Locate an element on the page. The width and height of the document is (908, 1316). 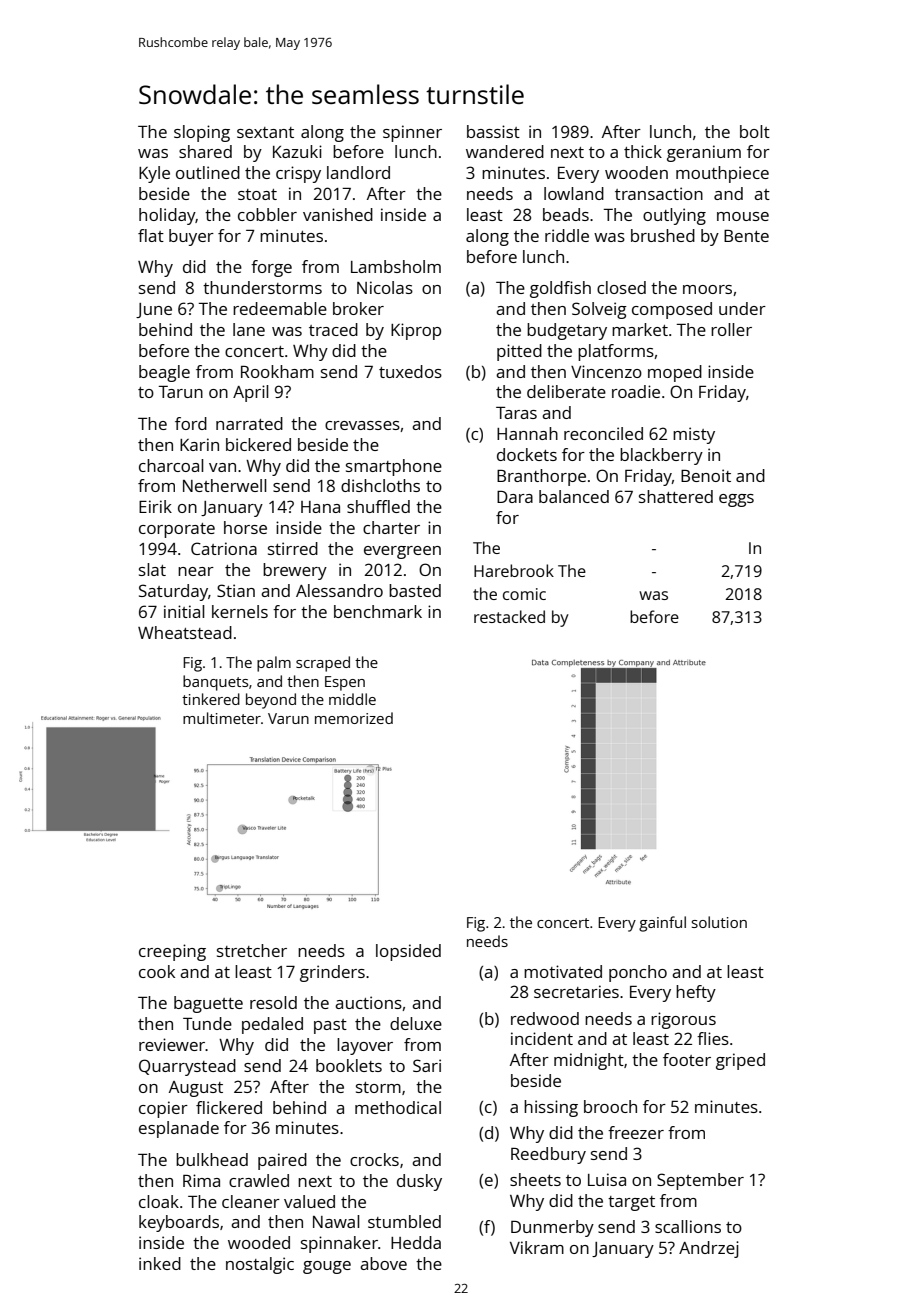
Lambsholm is located at coordinates (396, 266).
